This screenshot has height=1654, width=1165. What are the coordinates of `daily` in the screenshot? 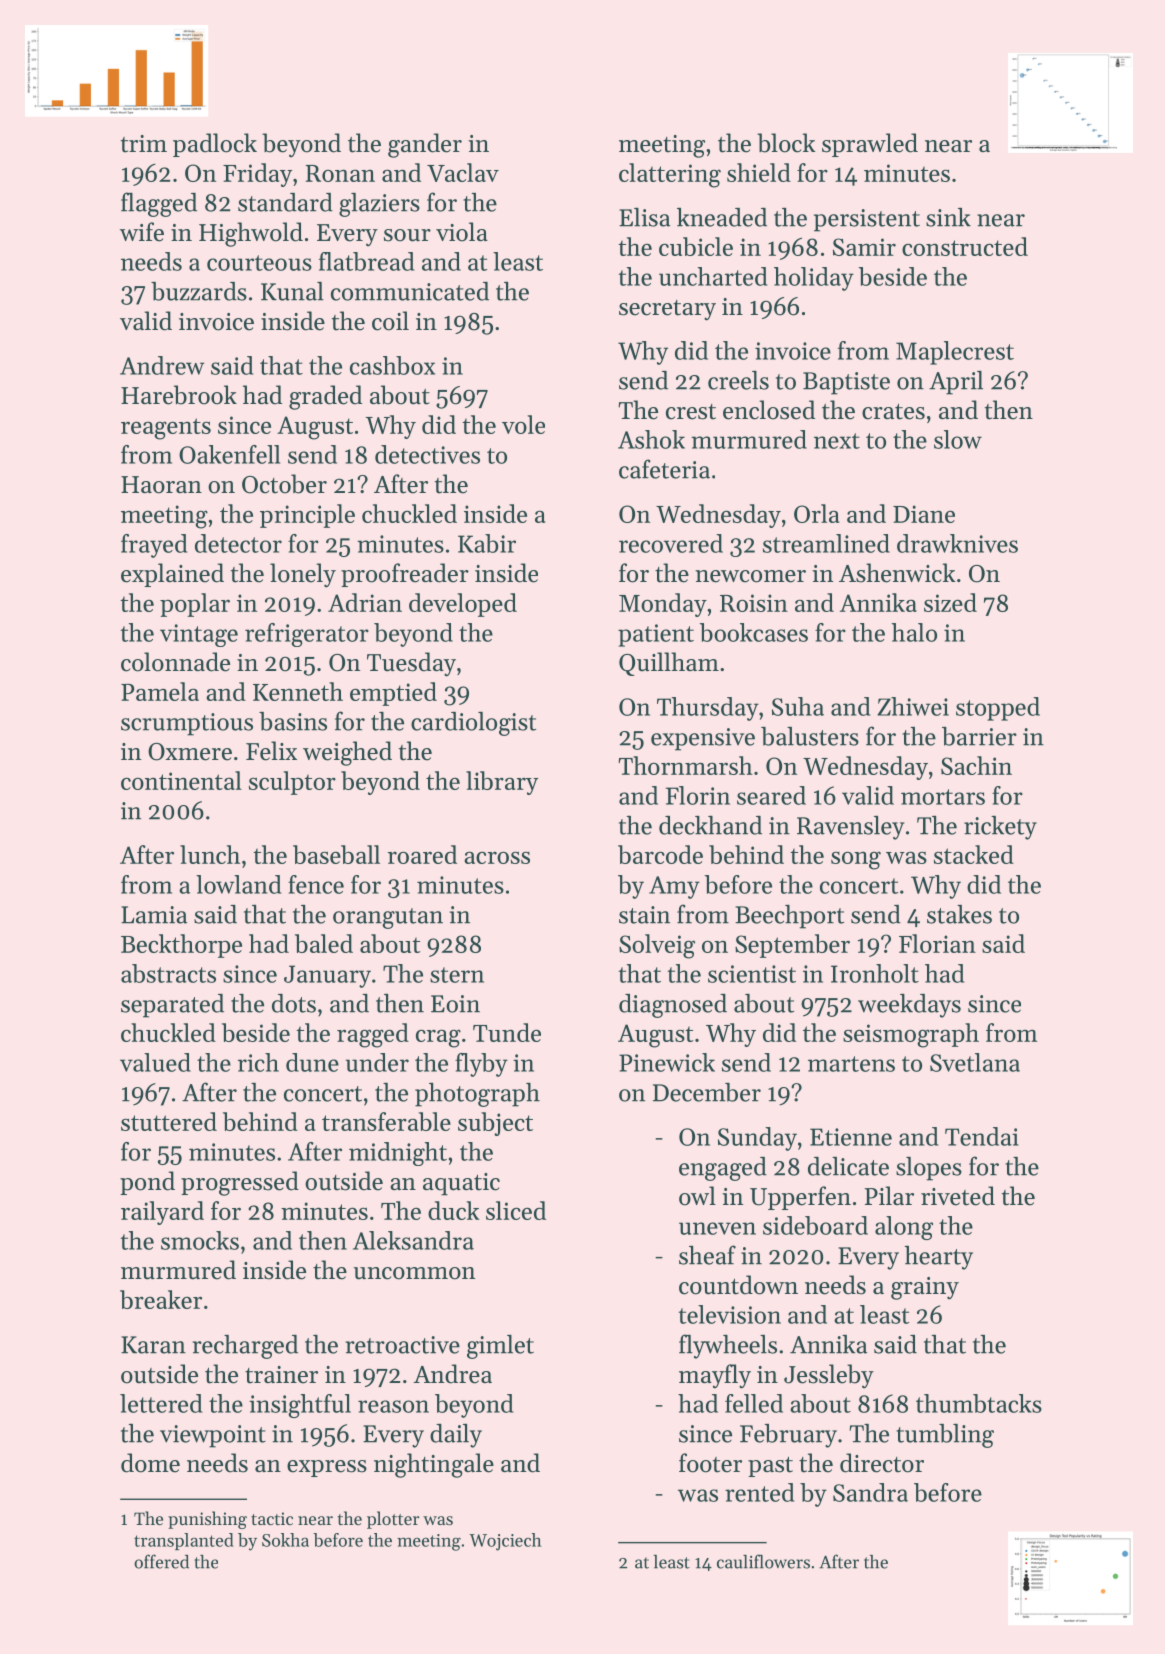 It's located at (456, 1436).
